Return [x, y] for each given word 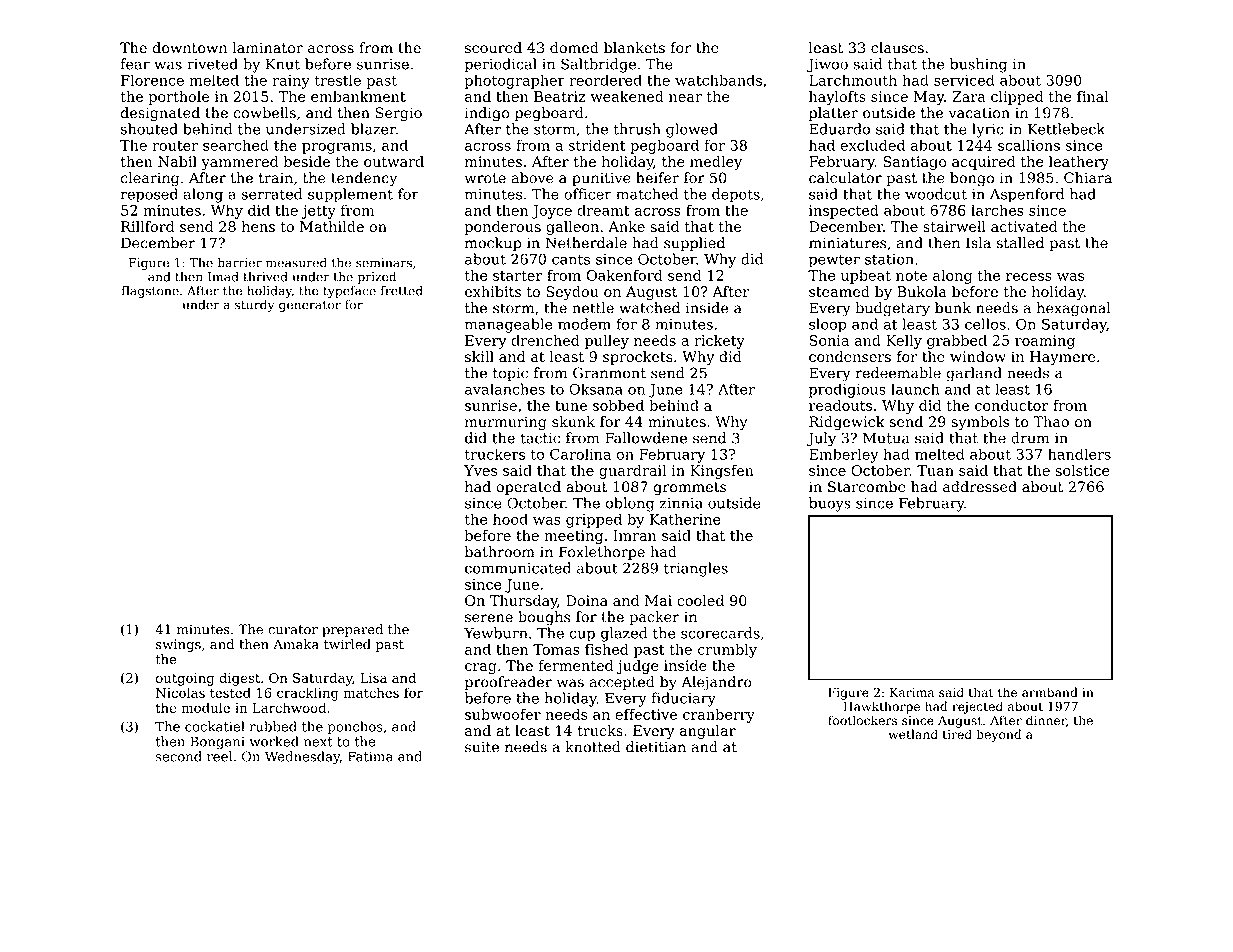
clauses [897, 48]
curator [293, 630]
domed [574, 48]
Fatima [370, 756]
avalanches [505, 389]
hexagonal [1074, 309]
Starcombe [867, 487]
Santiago [914, 163]
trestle [337, 80]
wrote [485, 178]
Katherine [685, 519]
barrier [240, 262]
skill [479, 357]
